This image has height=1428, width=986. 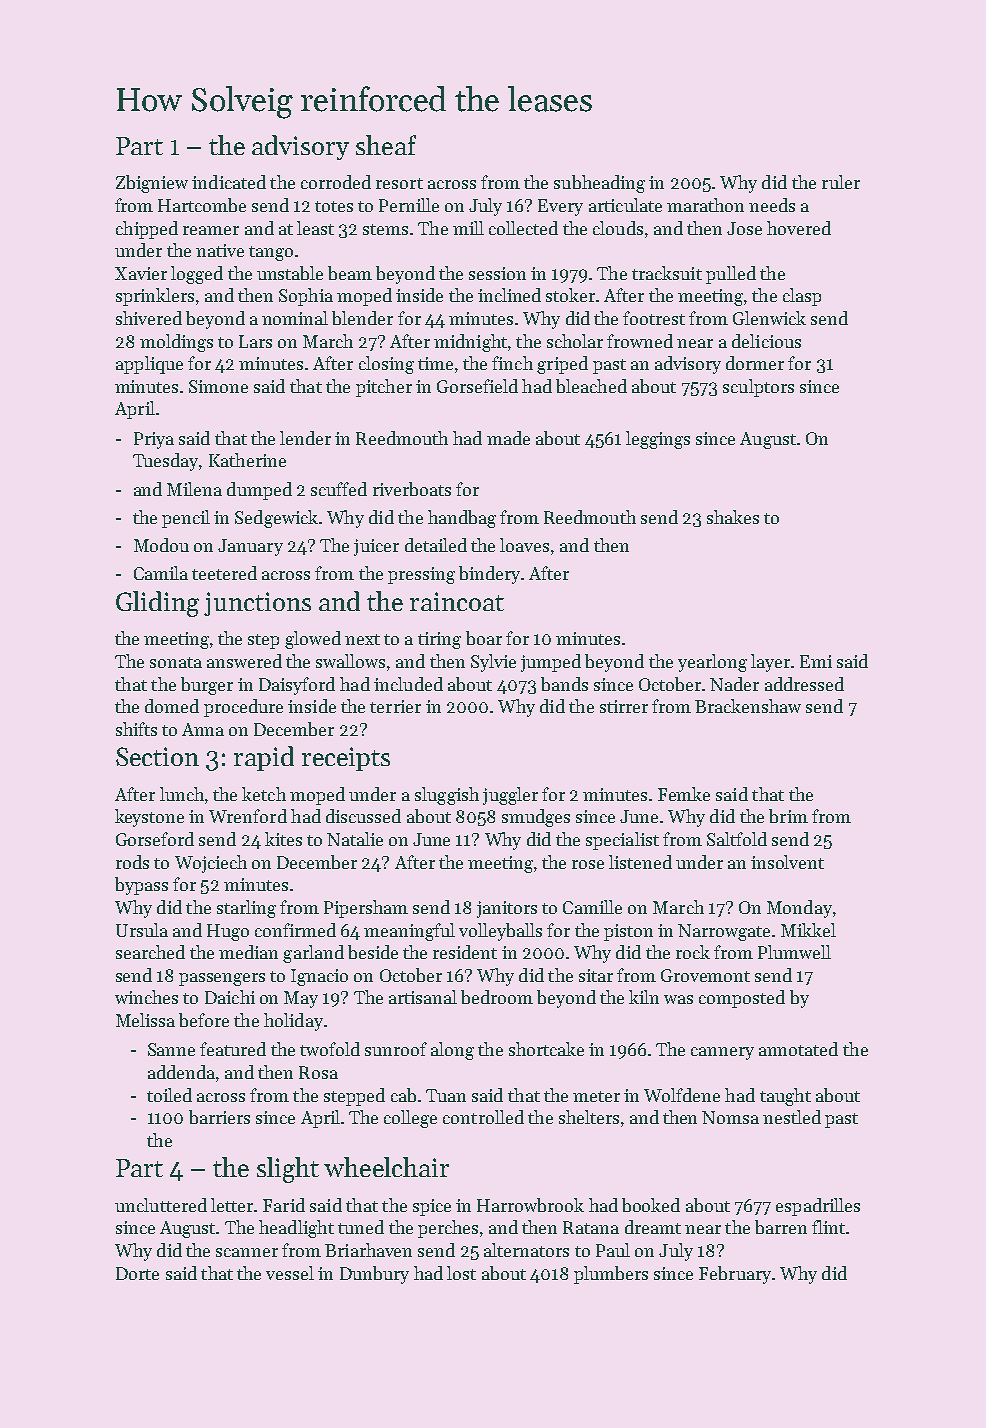 I want to click on Sanne, so click(x=171, y=1049).
